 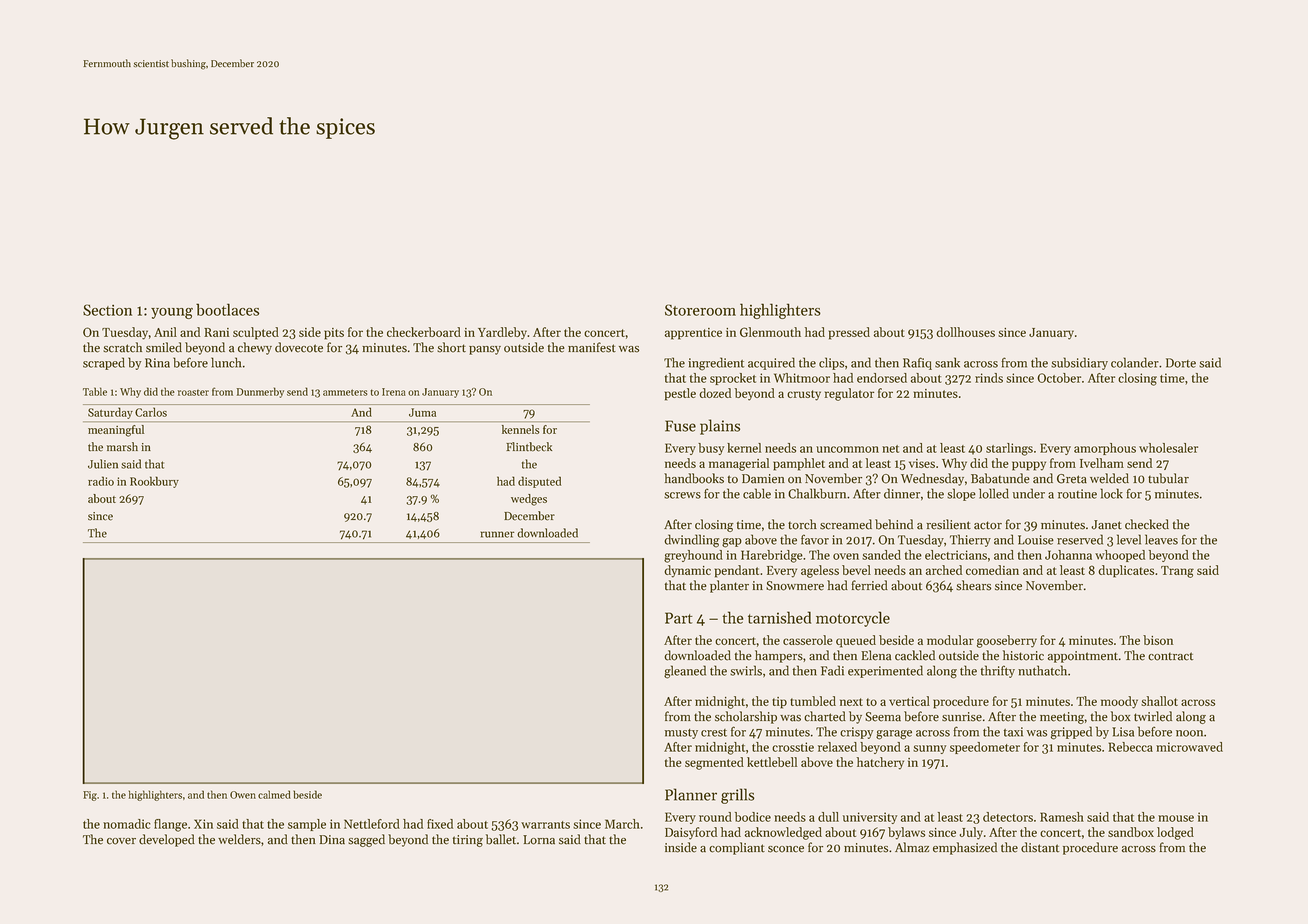 What do you see at coordinates (154, 482) in the screenshot?
I see `Rookbury` at bounding box center [154, 482].
